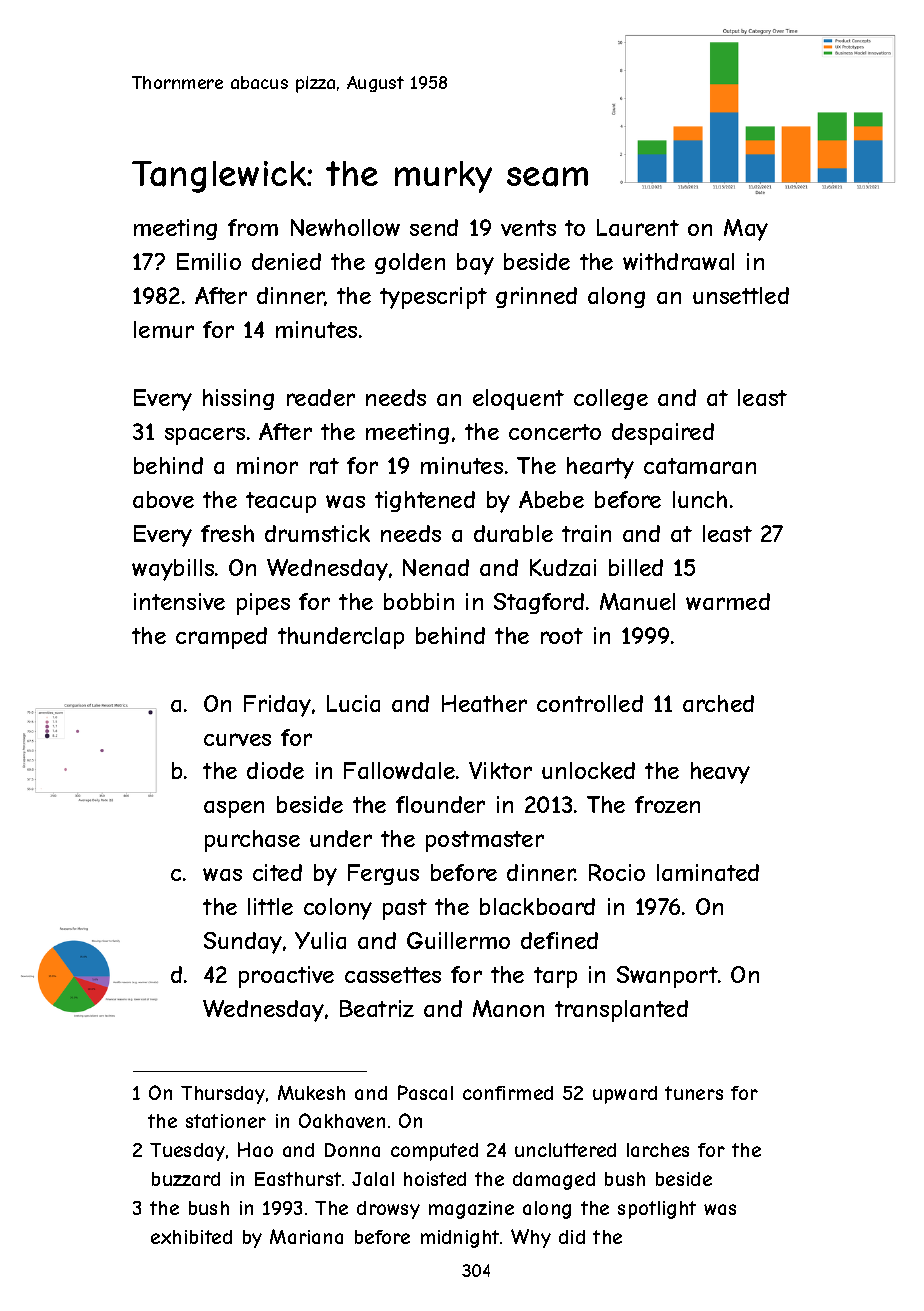 The height and width of the page is (1311, 924). I want to click on above, so click(163, 499).
